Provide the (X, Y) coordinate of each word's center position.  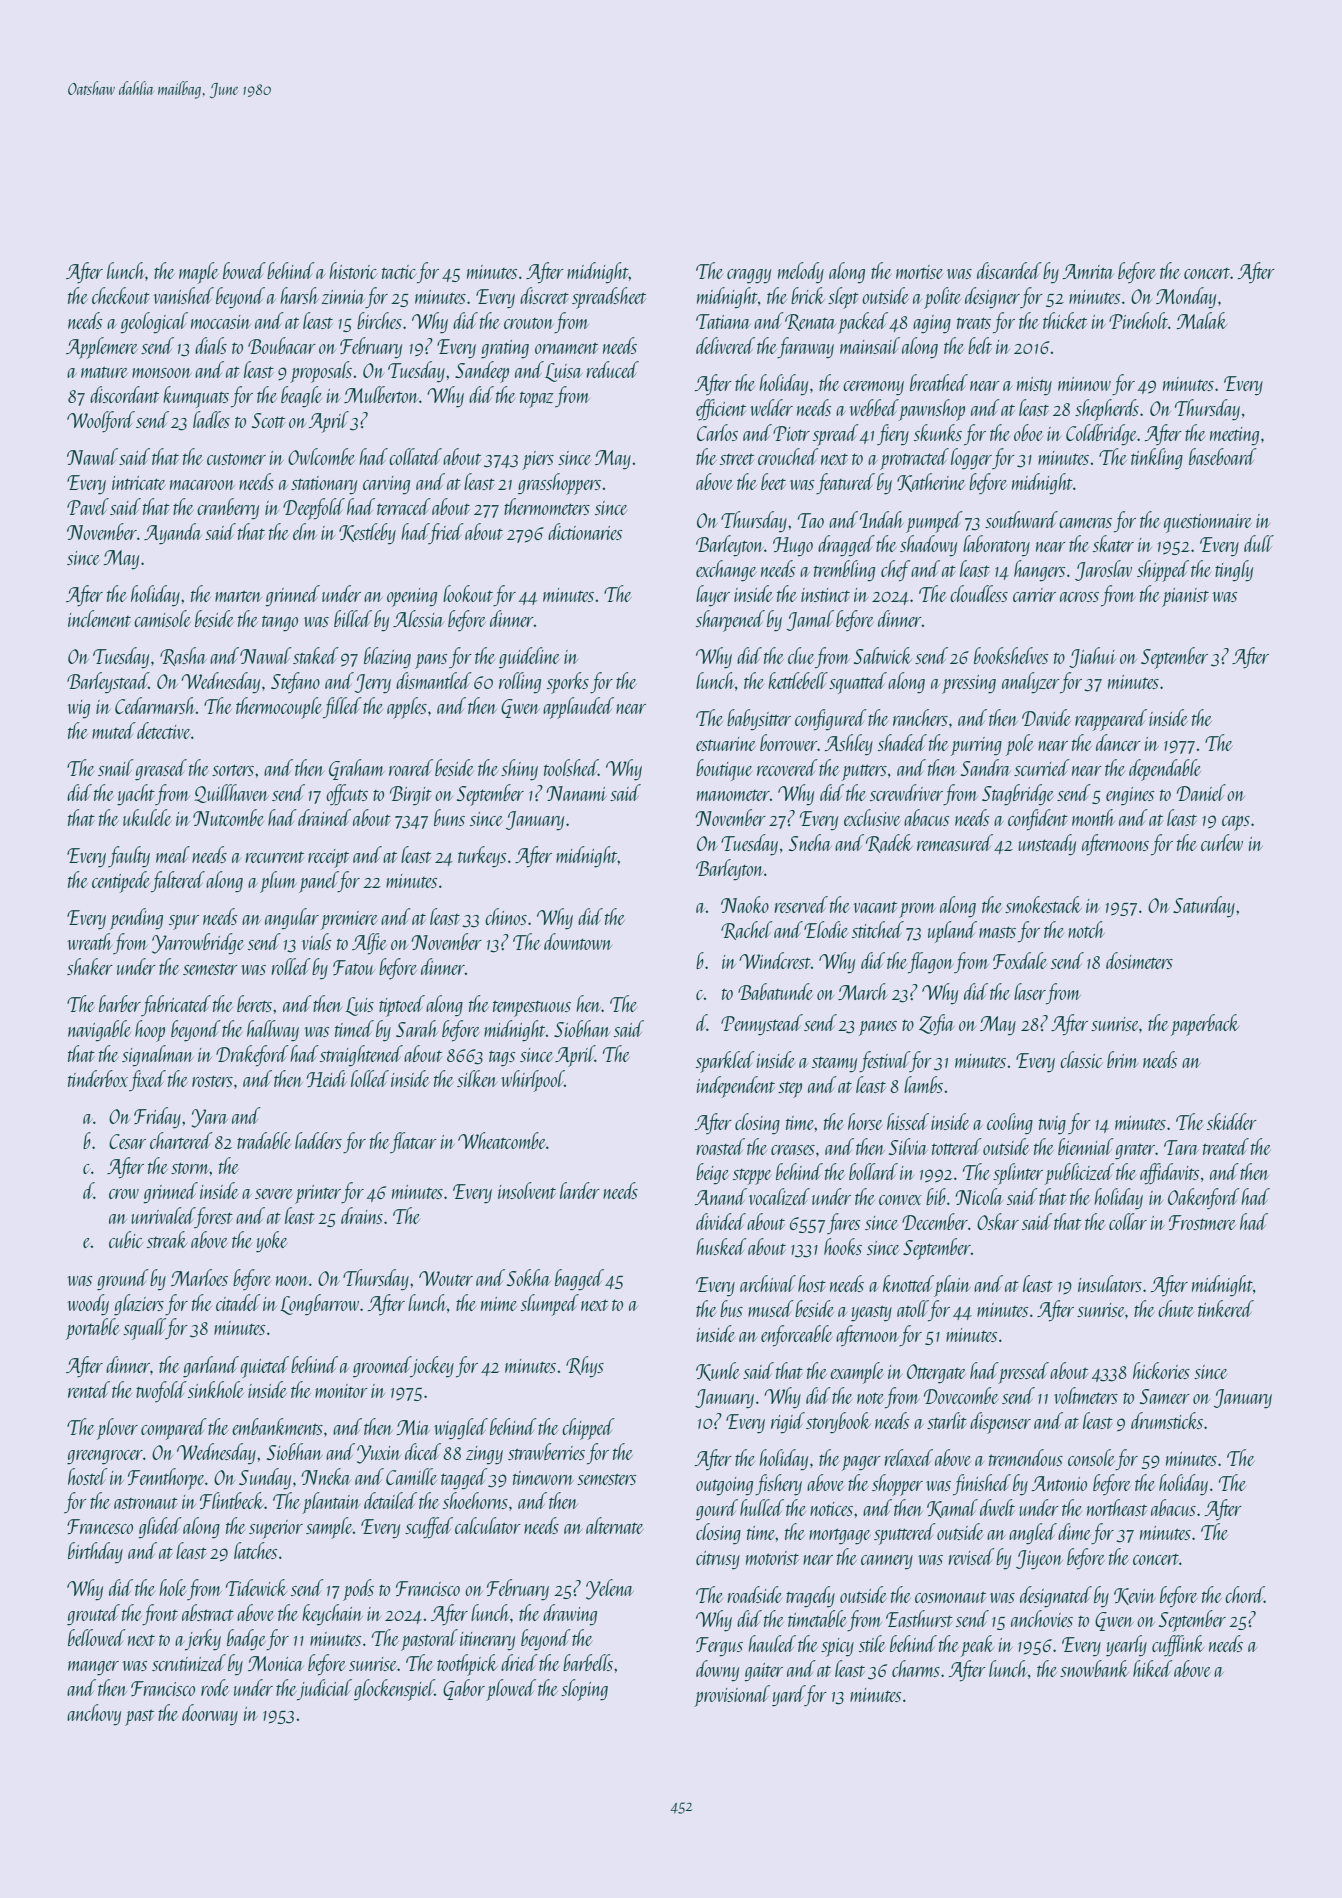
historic (353, 270)
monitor (341, 1391)
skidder (1232, 1121)
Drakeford (252, 1055)
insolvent (527, 1190)
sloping (584, 1690)
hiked (1153, 1668)
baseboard (1223, 456)
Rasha (183, 656)
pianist (1185, 597)
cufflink (1178, 1645)
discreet (544, 295)
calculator (488, 1525)
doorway (210, 1714)
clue (801, 655)
